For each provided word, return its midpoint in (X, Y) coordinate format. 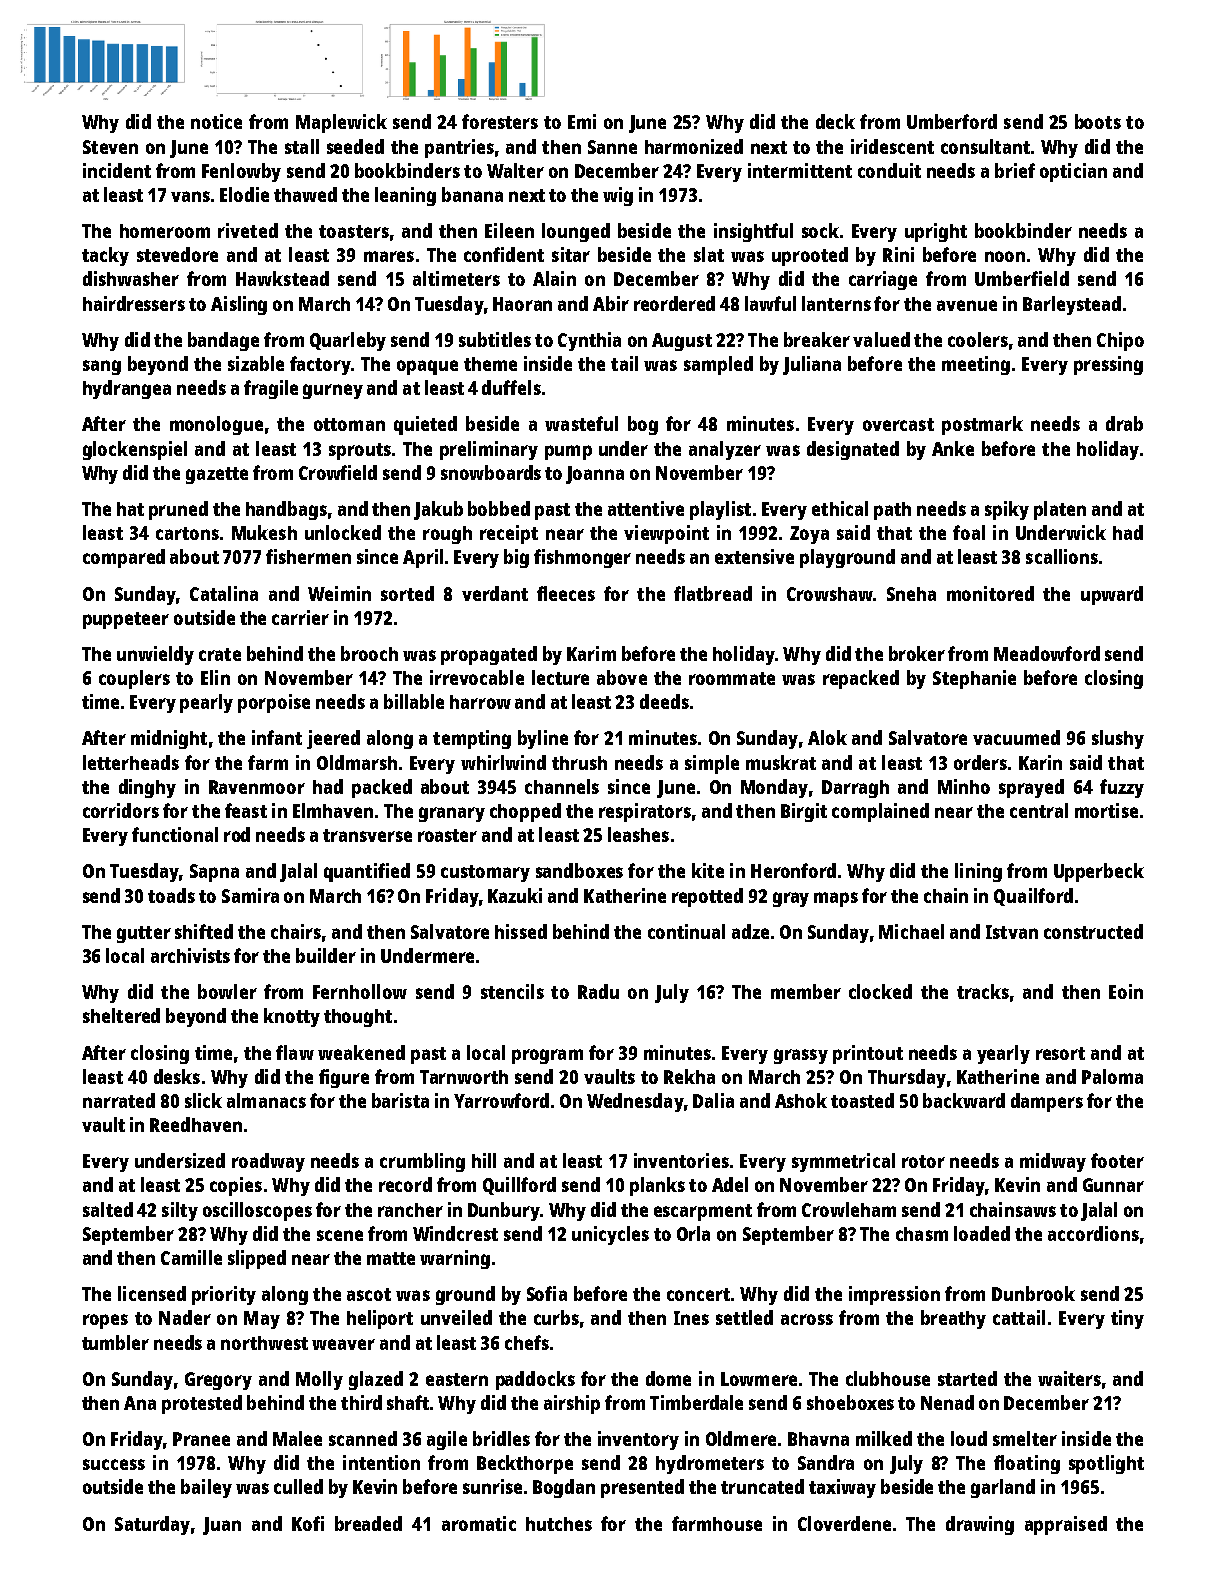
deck (835, 121)
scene (340, 1235)
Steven (110, 147)
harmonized (694, 146)
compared (124, 558)
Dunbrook (1033, 1293)
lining (978, 872)
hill (484, 1160)
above (622, 677)
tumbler (115, 1342)
